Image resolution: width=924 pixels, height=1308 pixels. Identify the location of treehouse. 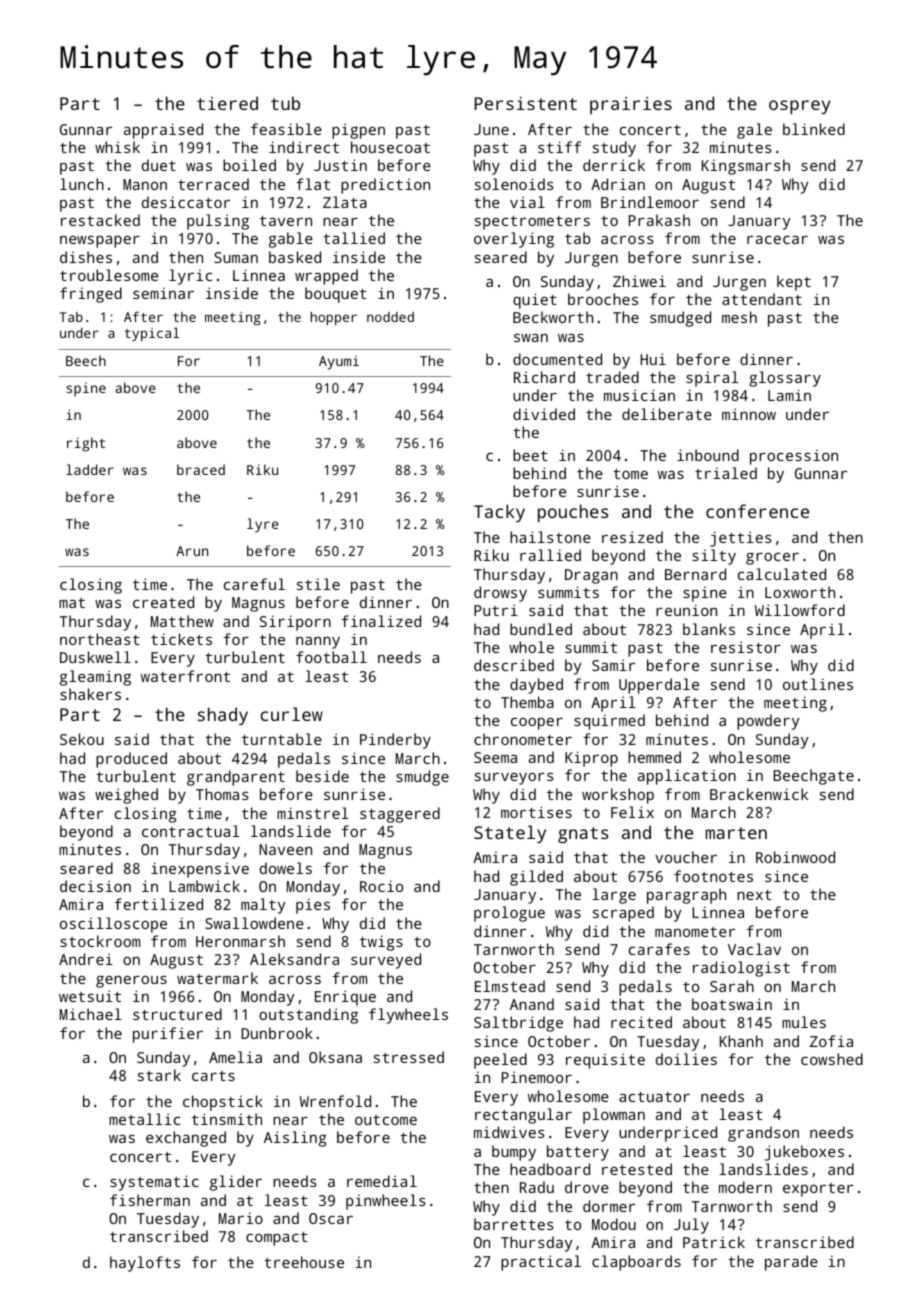
(304, 1262).
